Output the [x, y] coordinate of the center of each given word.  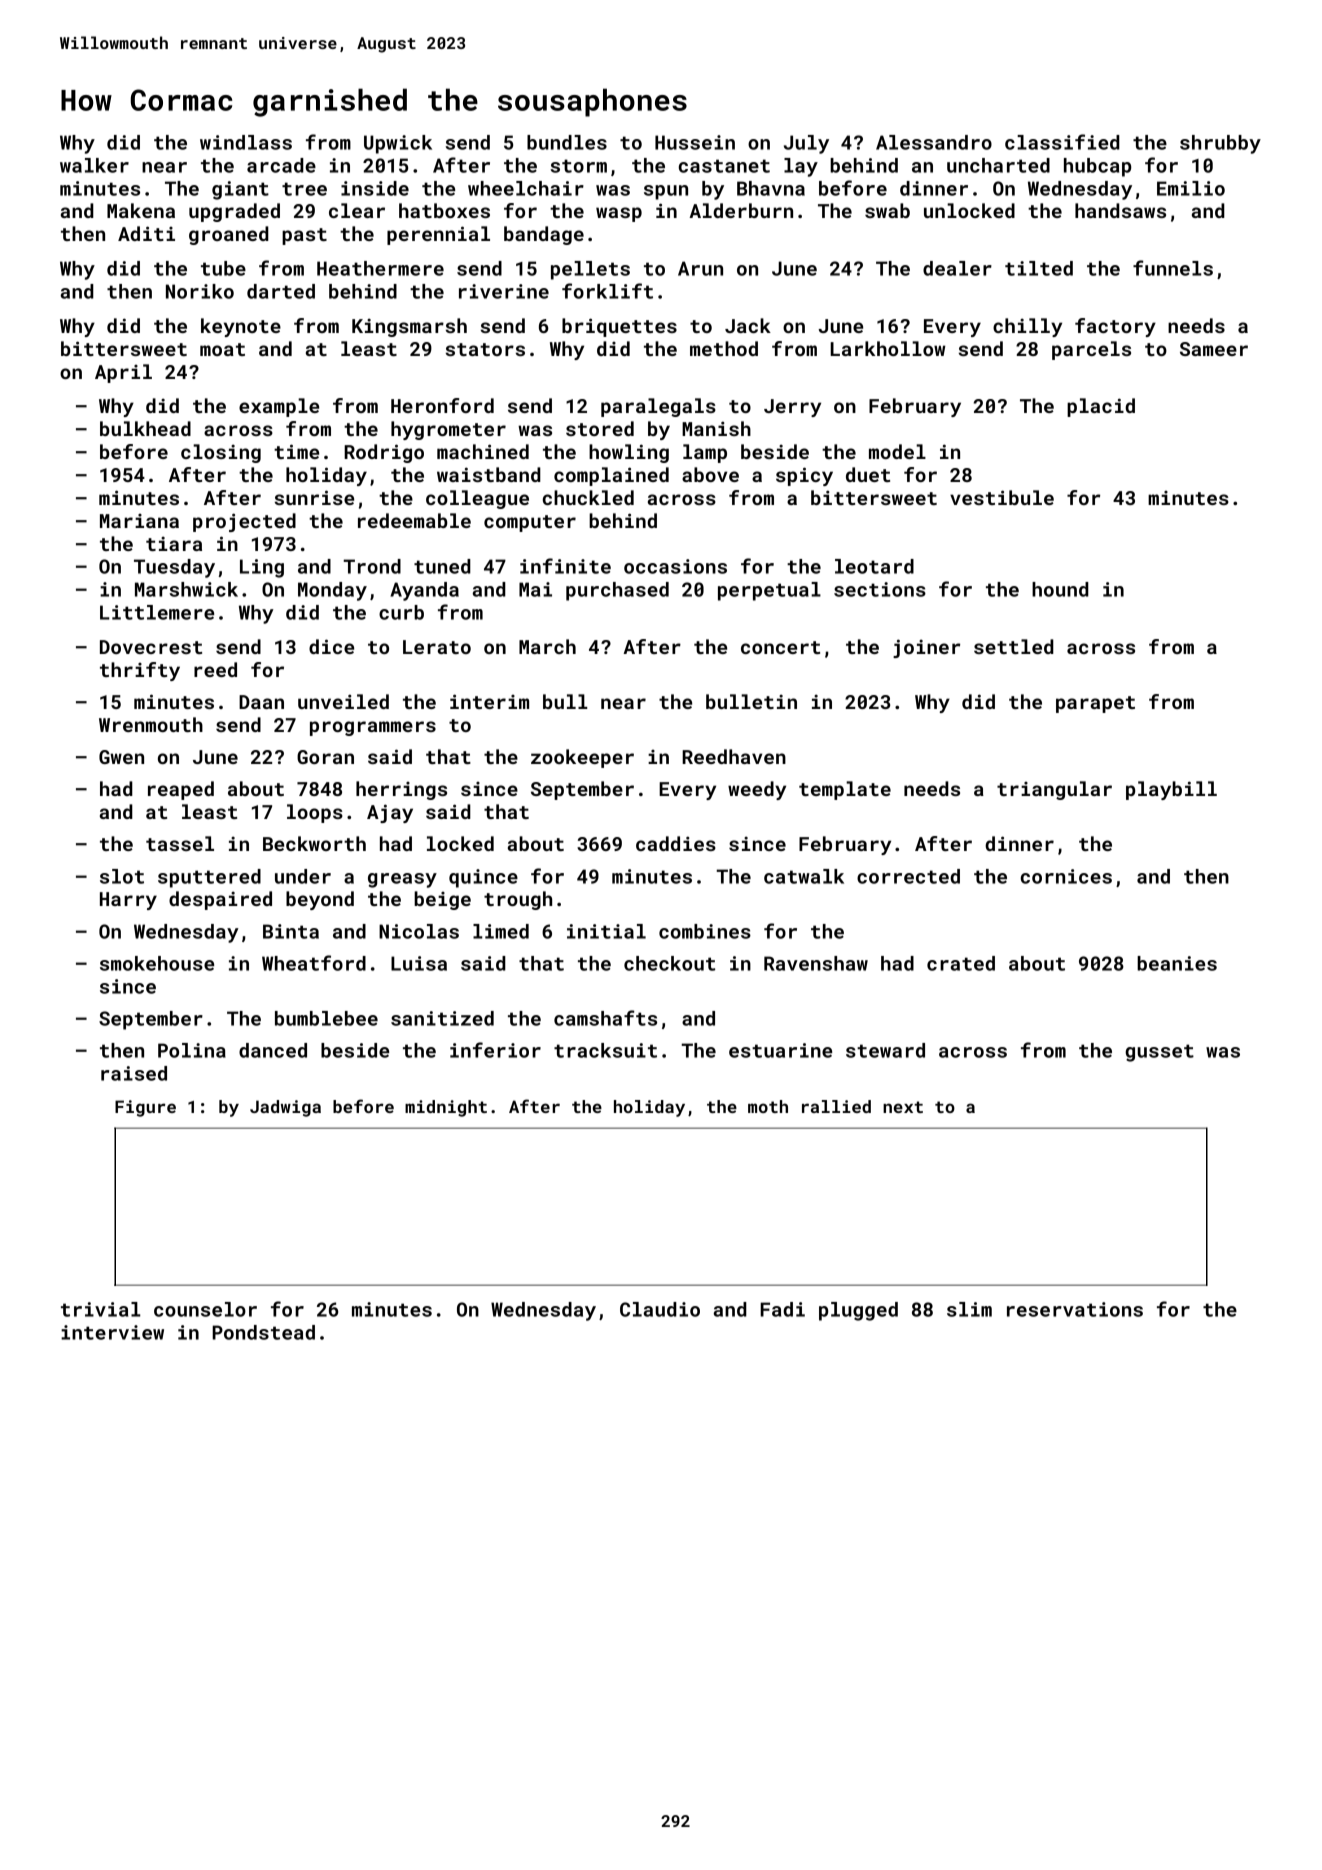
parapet [1095, 704]
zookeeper [582, 758]
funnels [1173, 268]
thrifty [140, 671]
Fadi [782, 1309]
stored [600, 428]
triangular [1054, 790]
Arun [700, 268]
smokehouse [157, 963]
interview [112, 1332]
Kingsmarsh [409, 327]
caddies [676, 843]
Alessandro [934, 142]
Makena [141, 210]
